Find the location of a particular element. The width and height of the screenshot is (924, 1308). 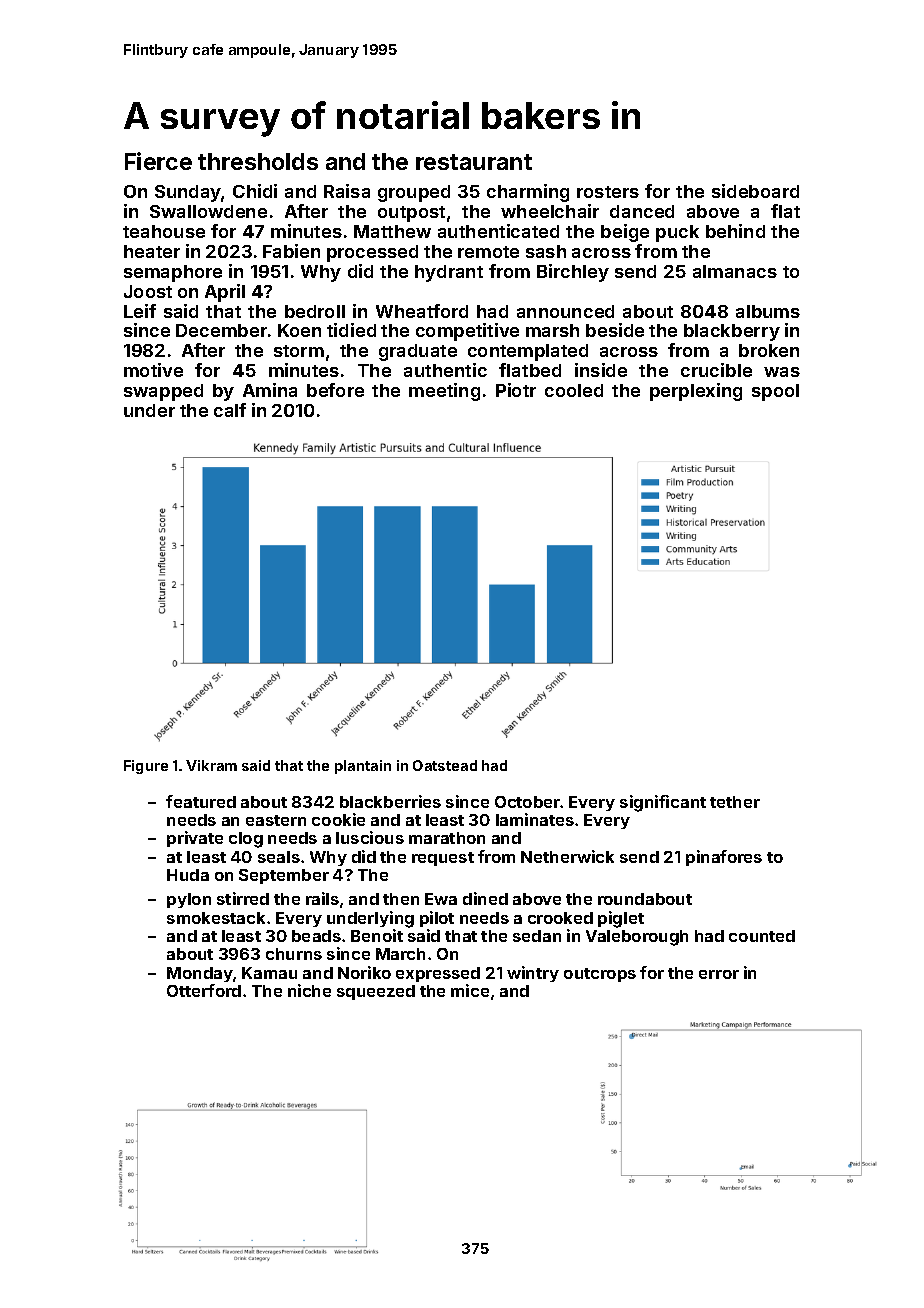

plantain is located at coordinates (363, 767).
